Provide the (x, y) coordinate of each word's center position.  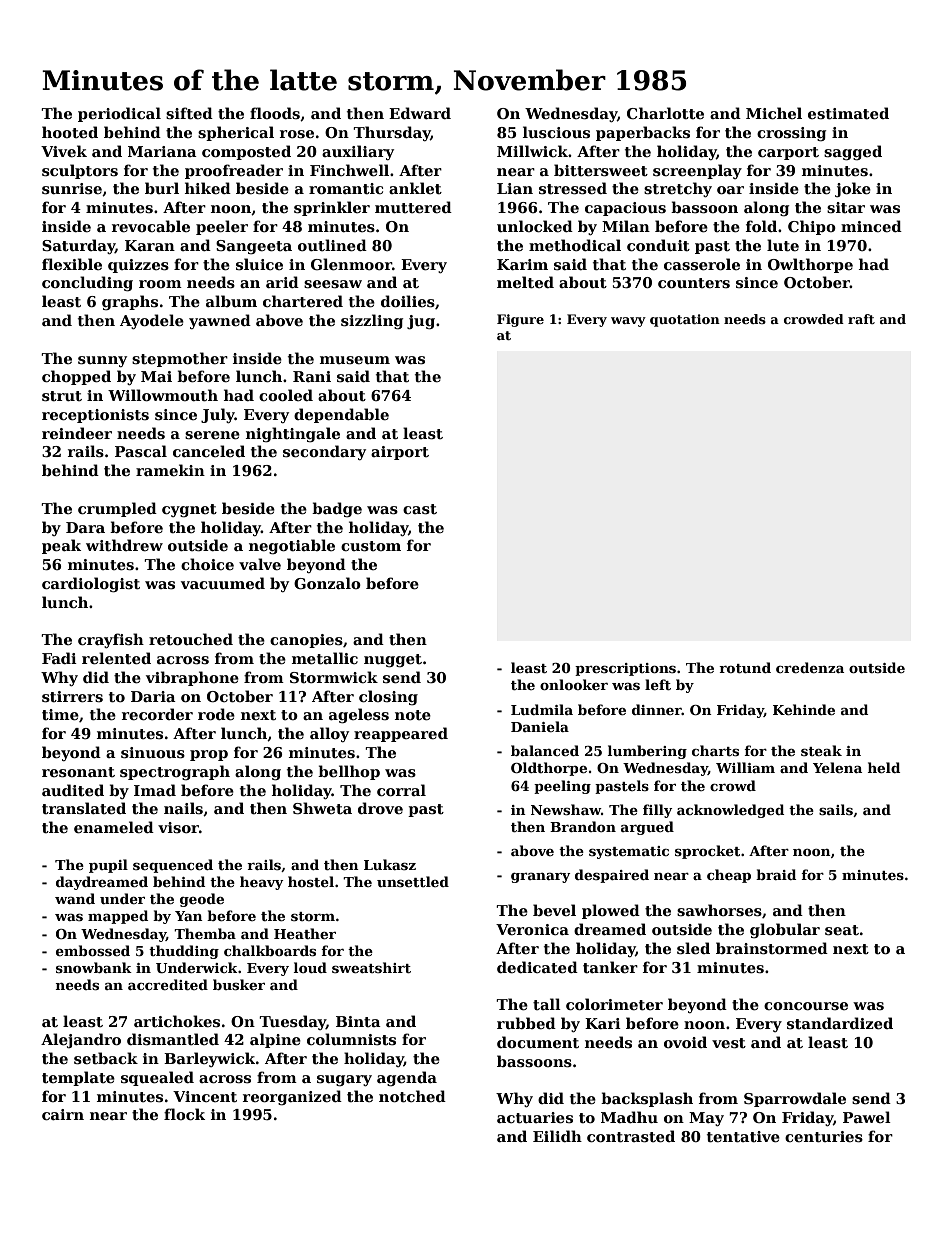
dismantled (173, 1039)
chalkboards (270, 950)
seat (842, 930)
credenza (810, 667)
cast (420, 509)
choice (207, 564)
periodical (119, 114)
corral (401, 790)
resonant (78, 772)
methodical (575, 245)
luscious (556, 132)
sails (836, 809)
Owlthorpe (810, 265)
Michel (774, 113)
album (231, 301)
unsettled (413, 881)
